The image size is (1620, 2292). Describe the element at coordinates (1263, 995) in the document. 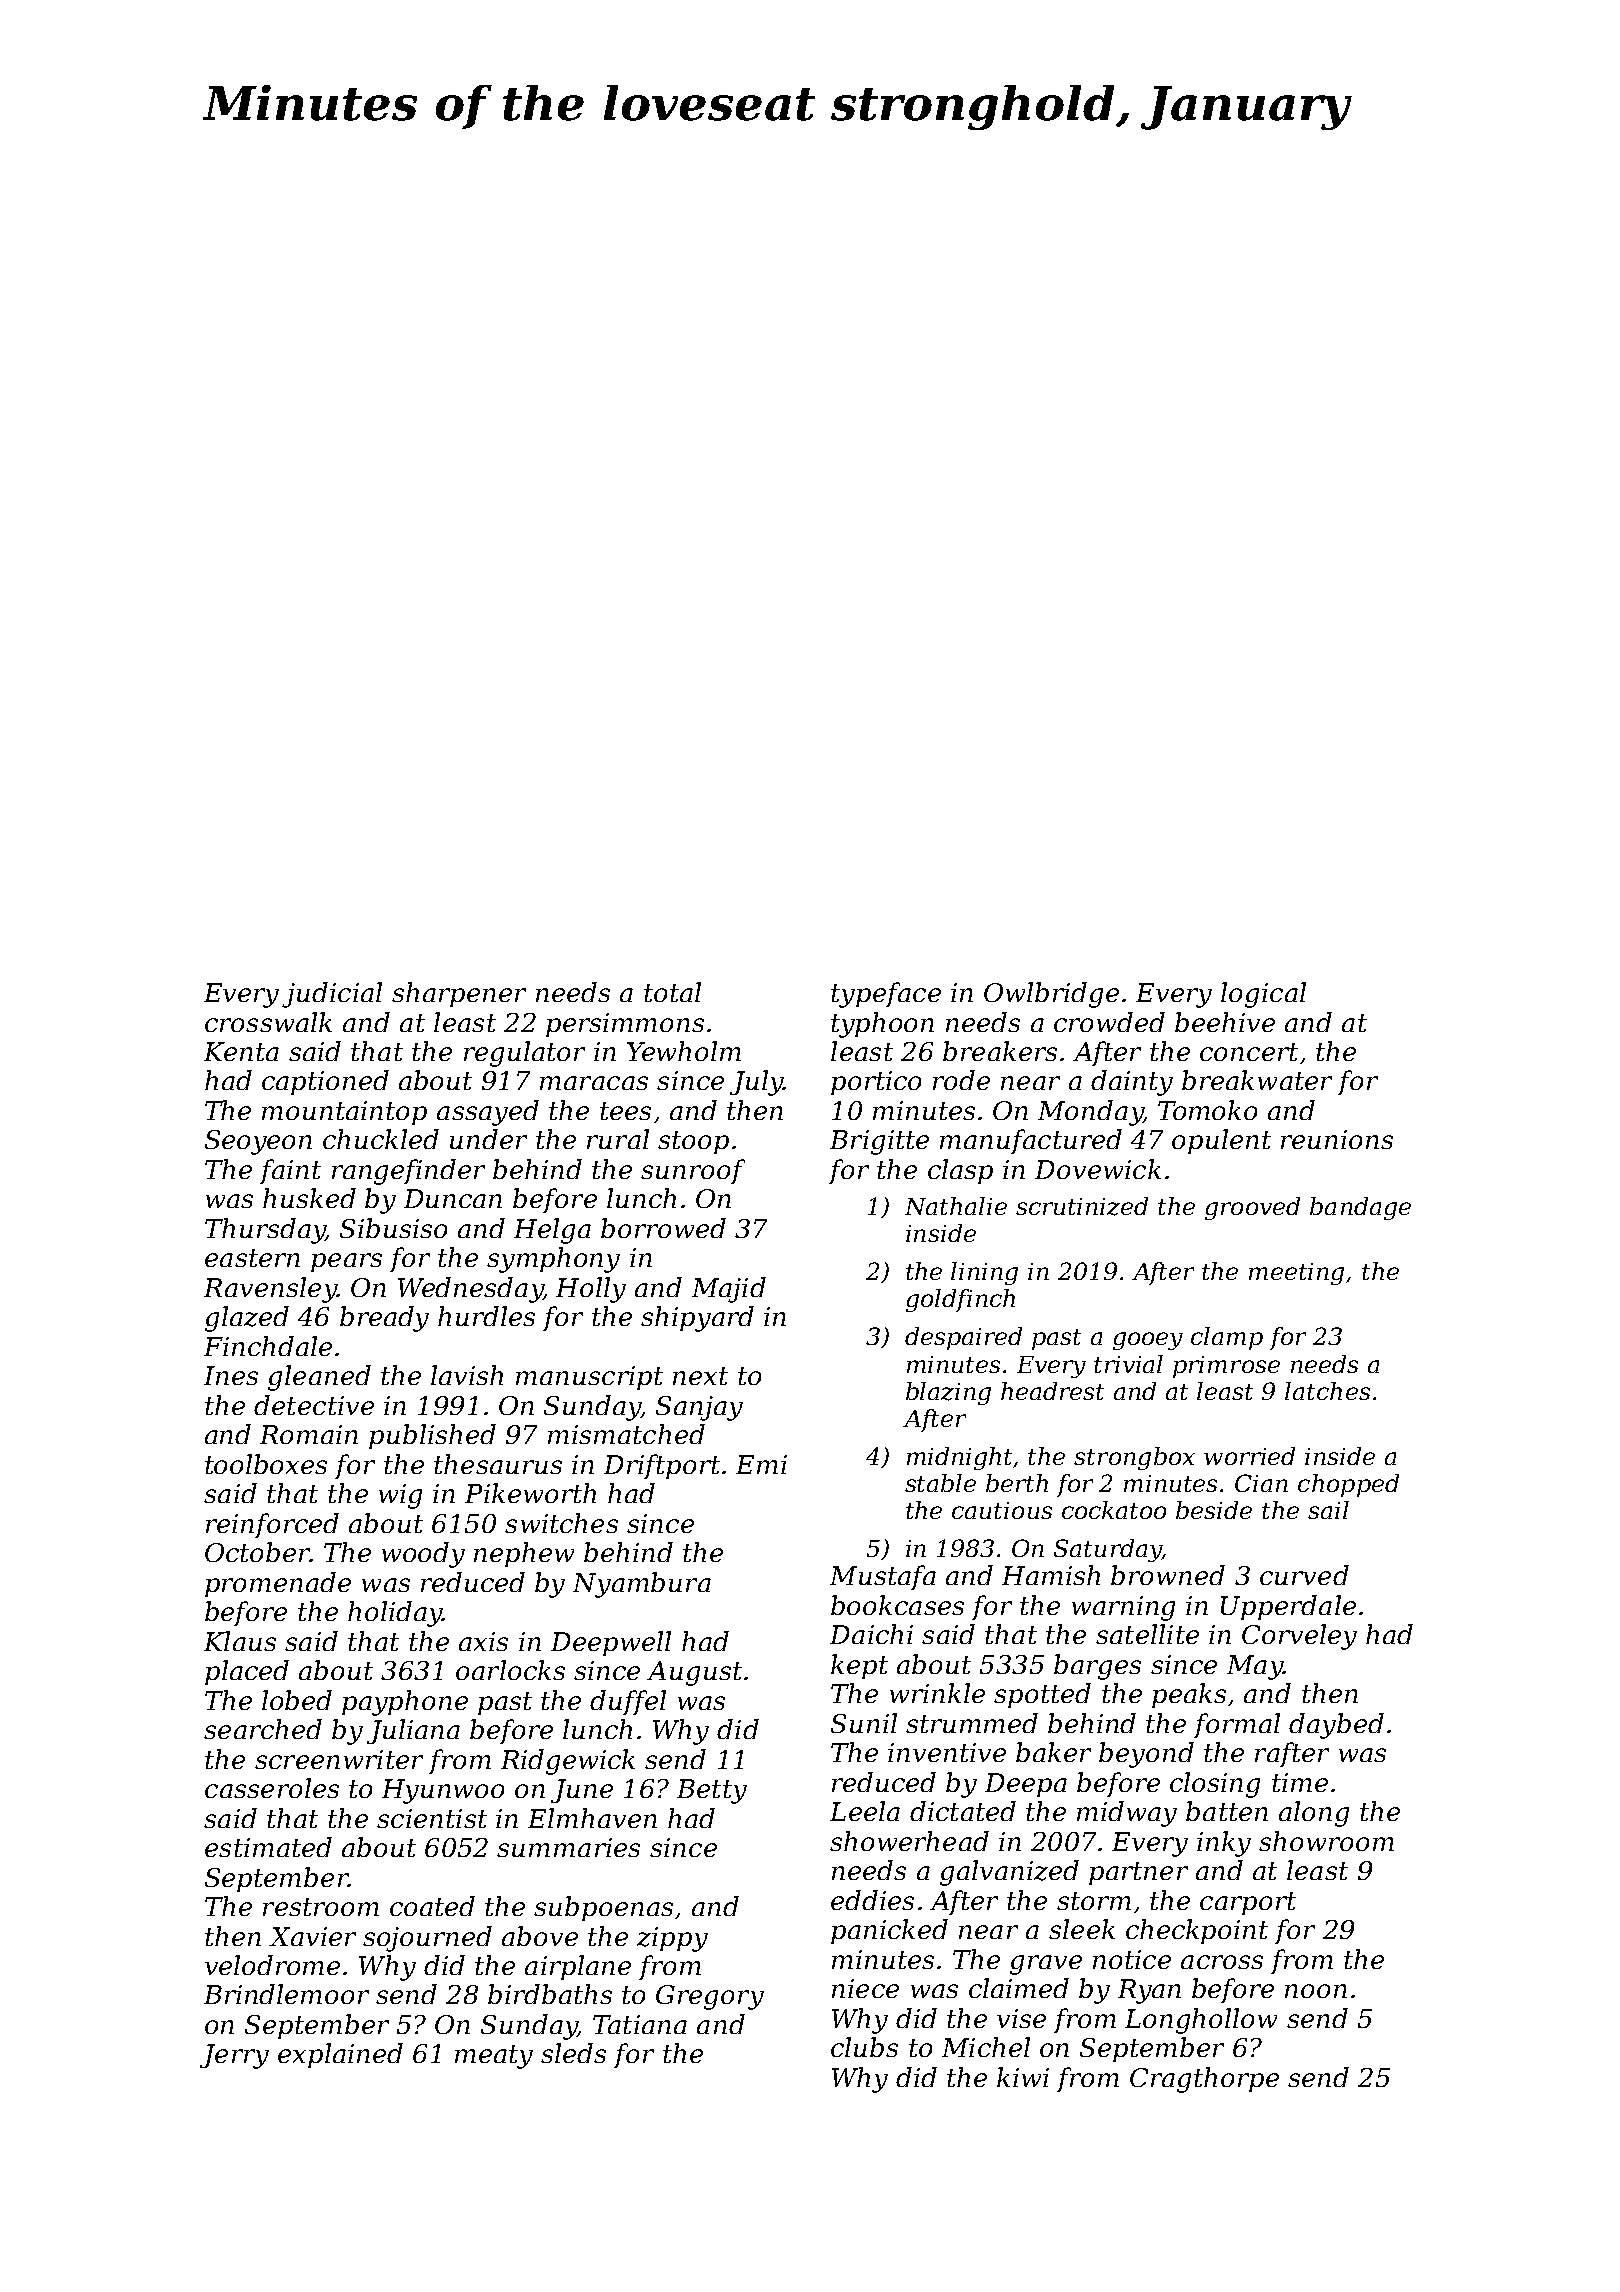

I see `logical` at that location.
